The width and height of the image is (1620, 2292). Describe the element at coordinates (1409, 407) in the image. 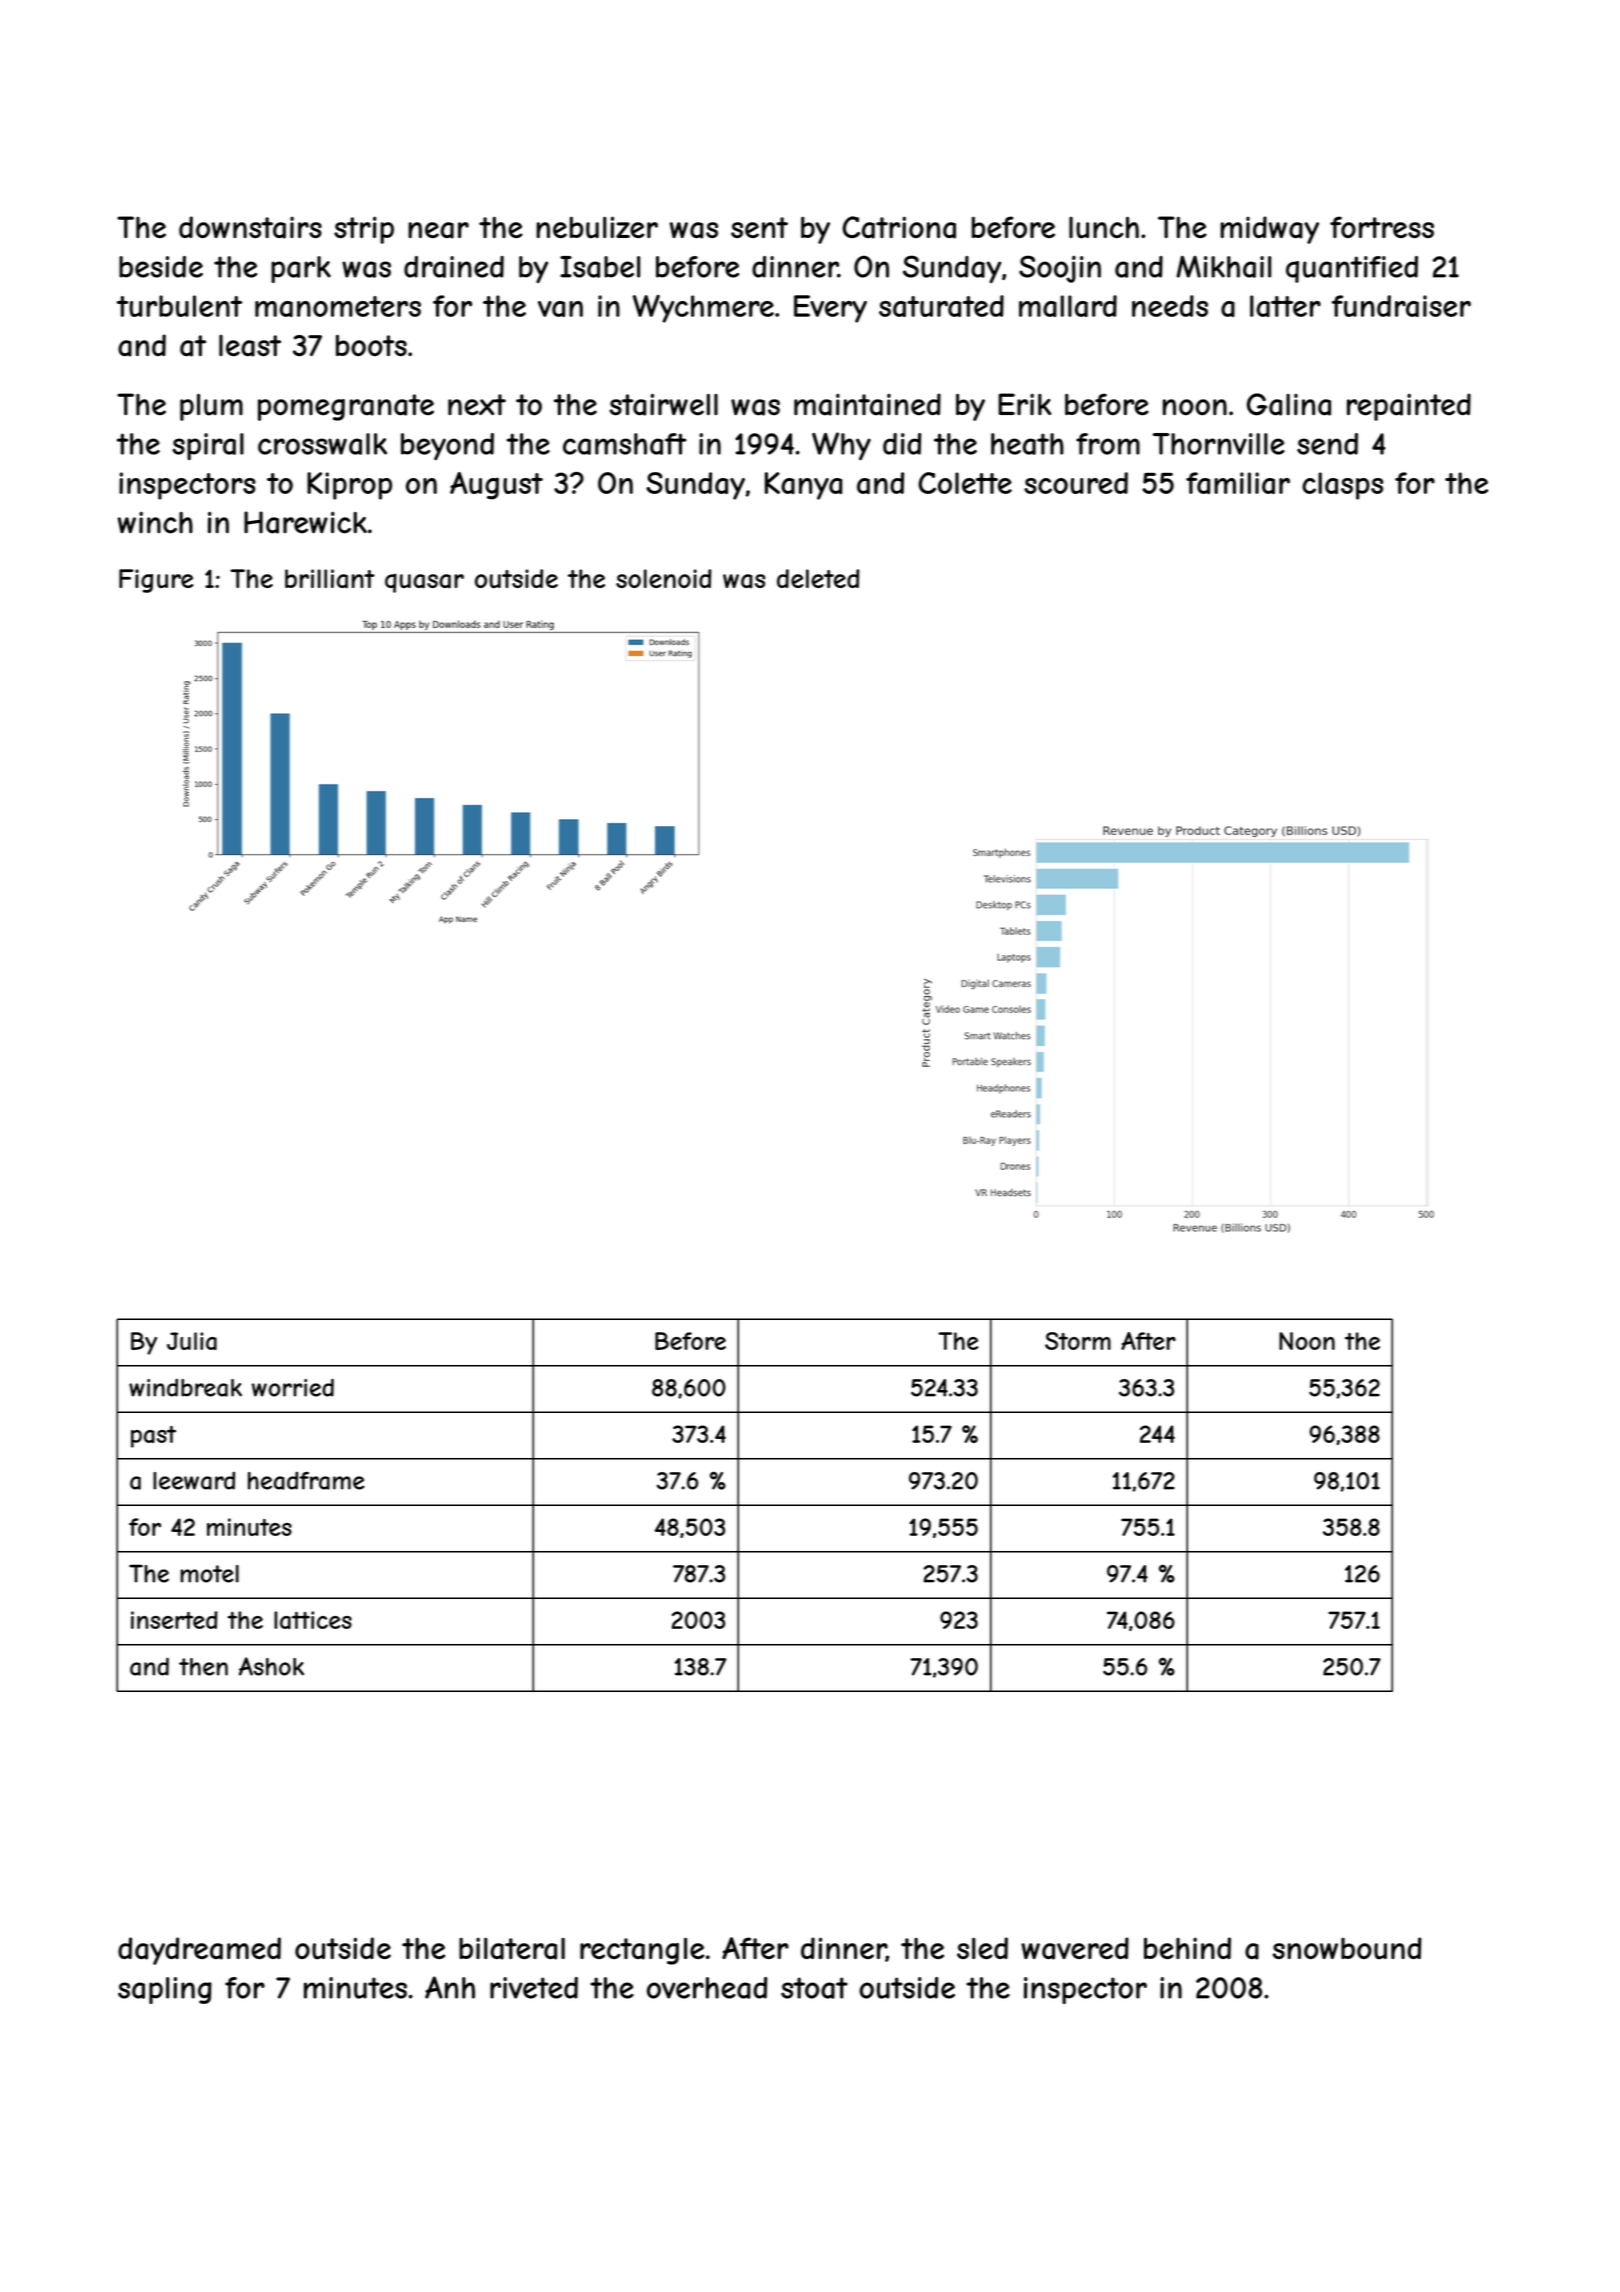

I see `repainted` at that location.
